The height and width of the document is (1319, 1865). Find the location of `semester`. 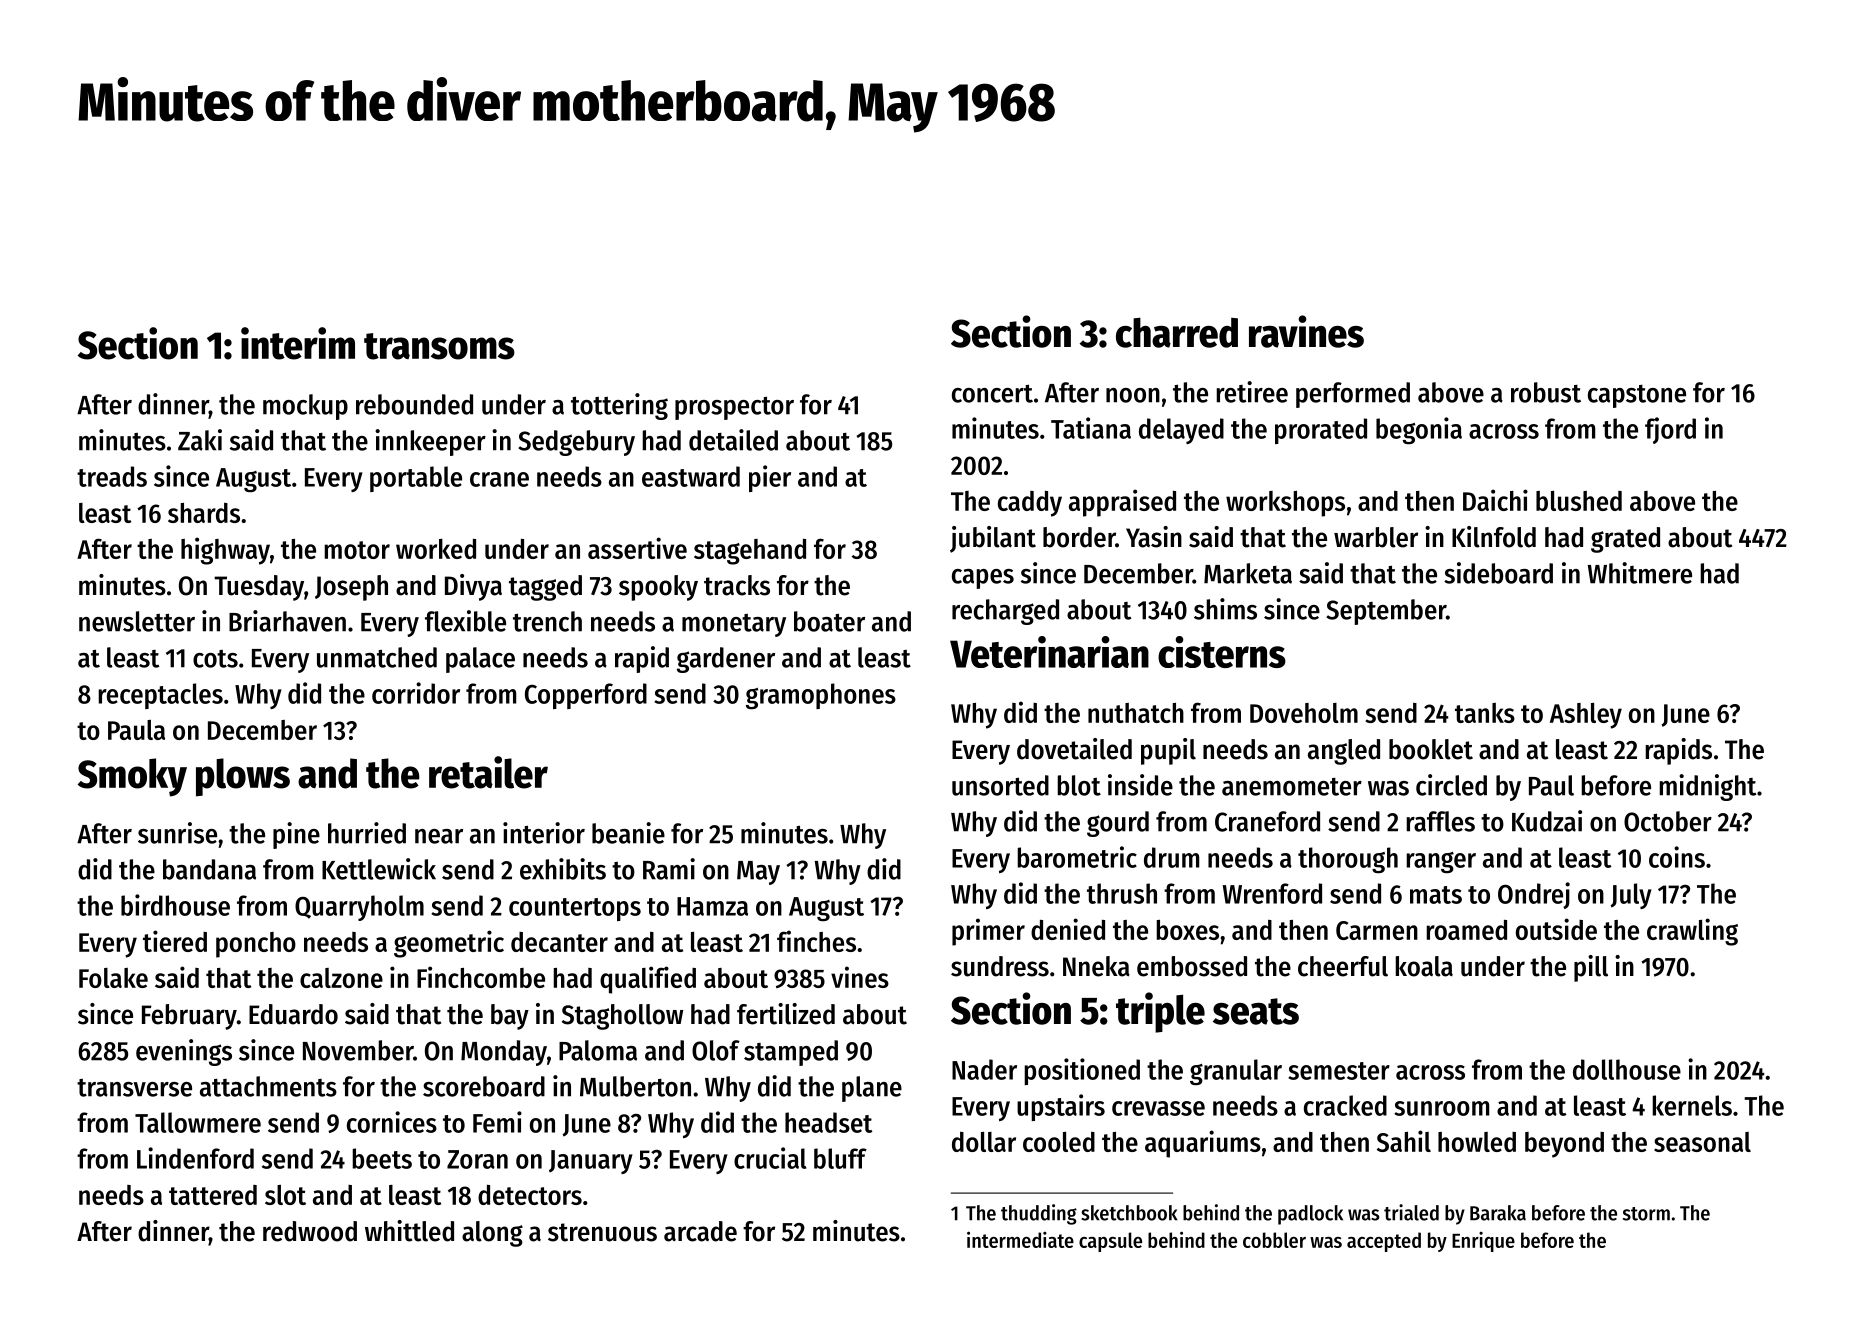

semester is located at coordinates (1339, 1071).
